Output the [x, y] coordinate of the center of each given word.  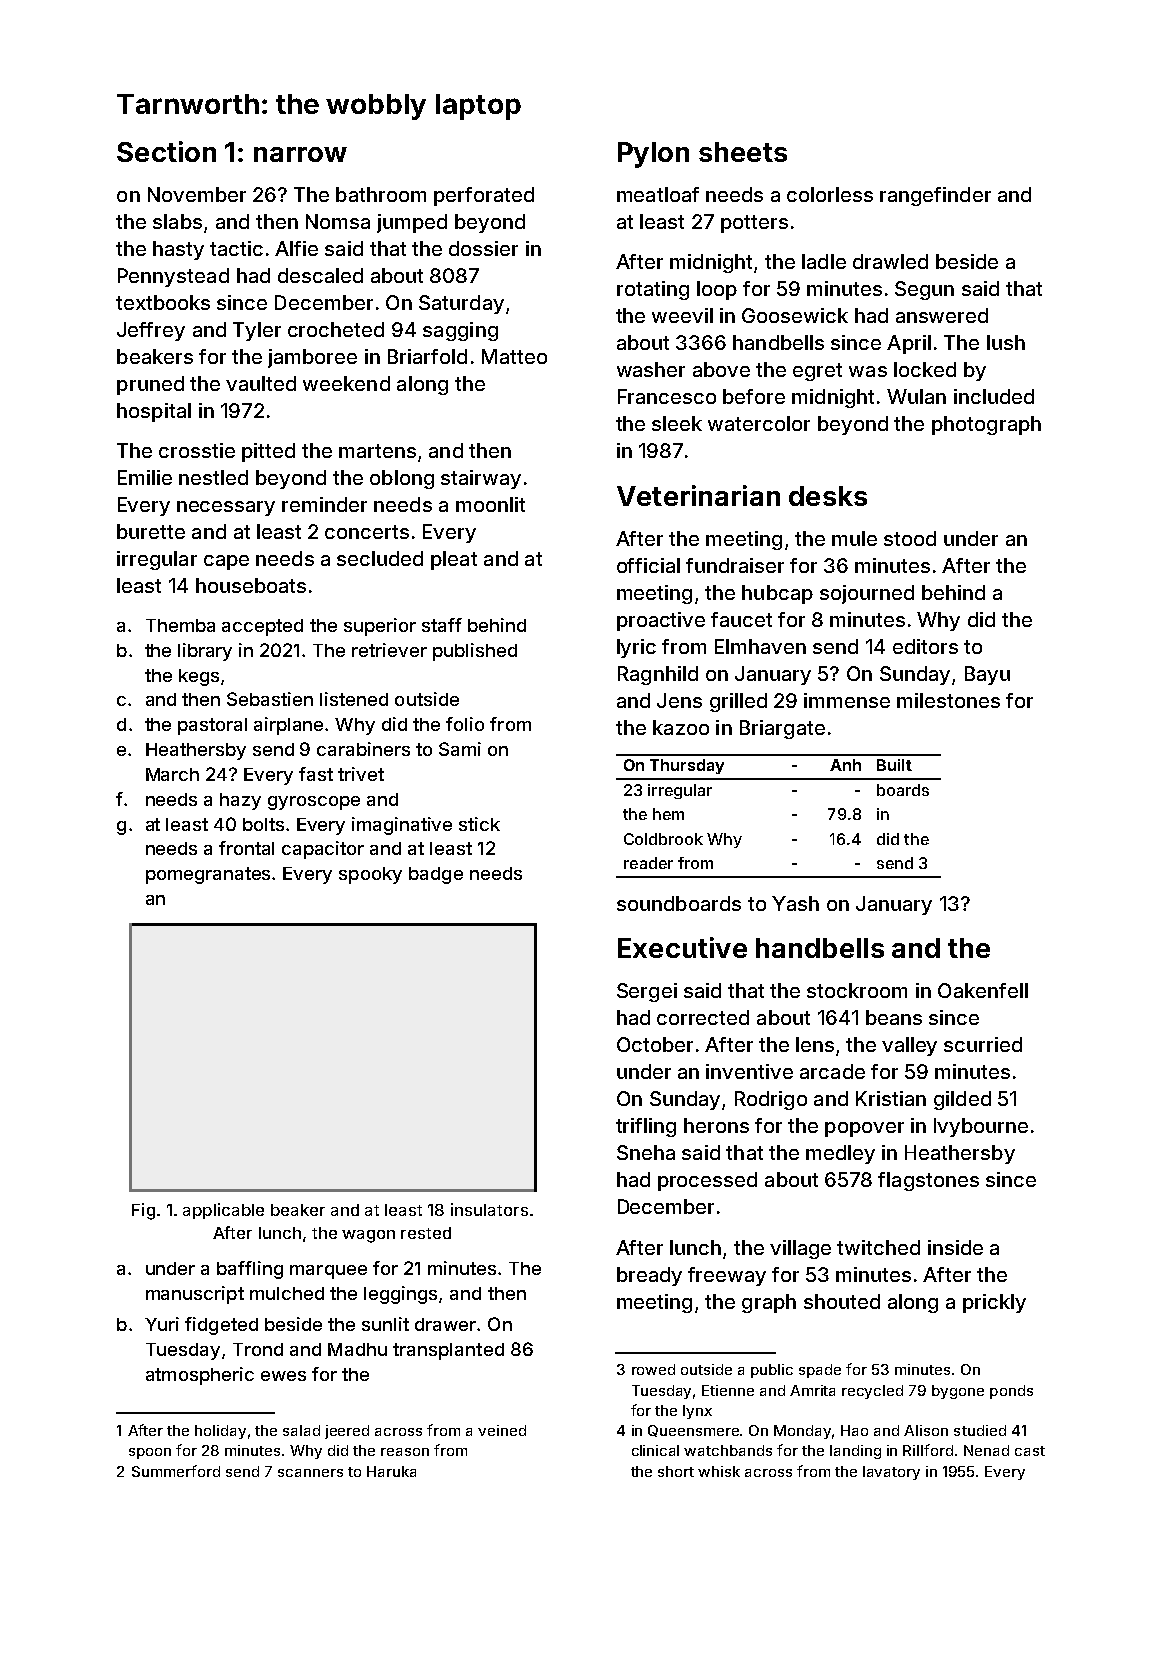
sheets [743, 152]
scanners [310, 1473]
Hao [854, 1430]
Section [166, 151]
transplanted [448, 1351]
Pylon [653, 155]
